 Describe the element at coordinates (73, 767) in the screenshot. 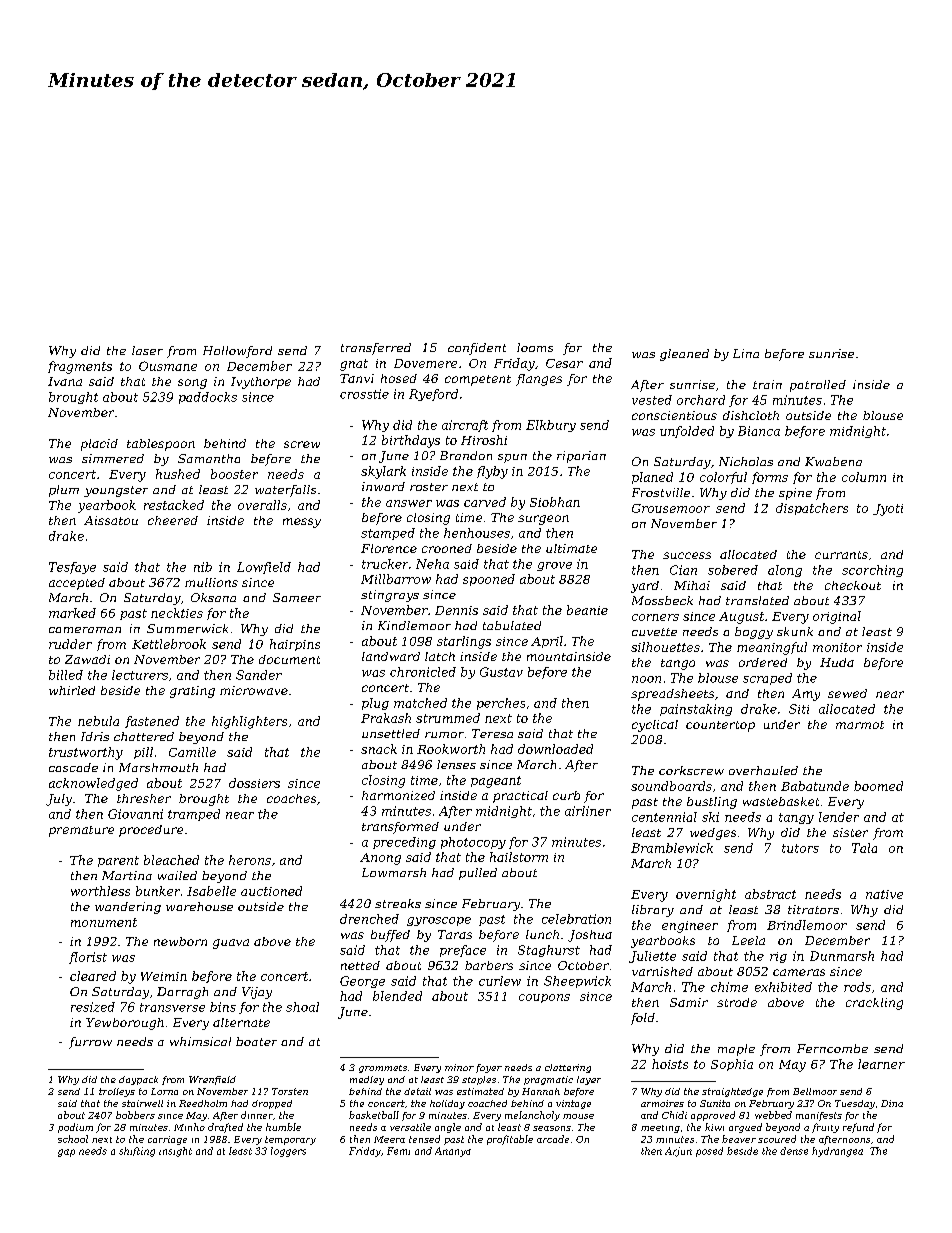

I see `cascade` at that location.
